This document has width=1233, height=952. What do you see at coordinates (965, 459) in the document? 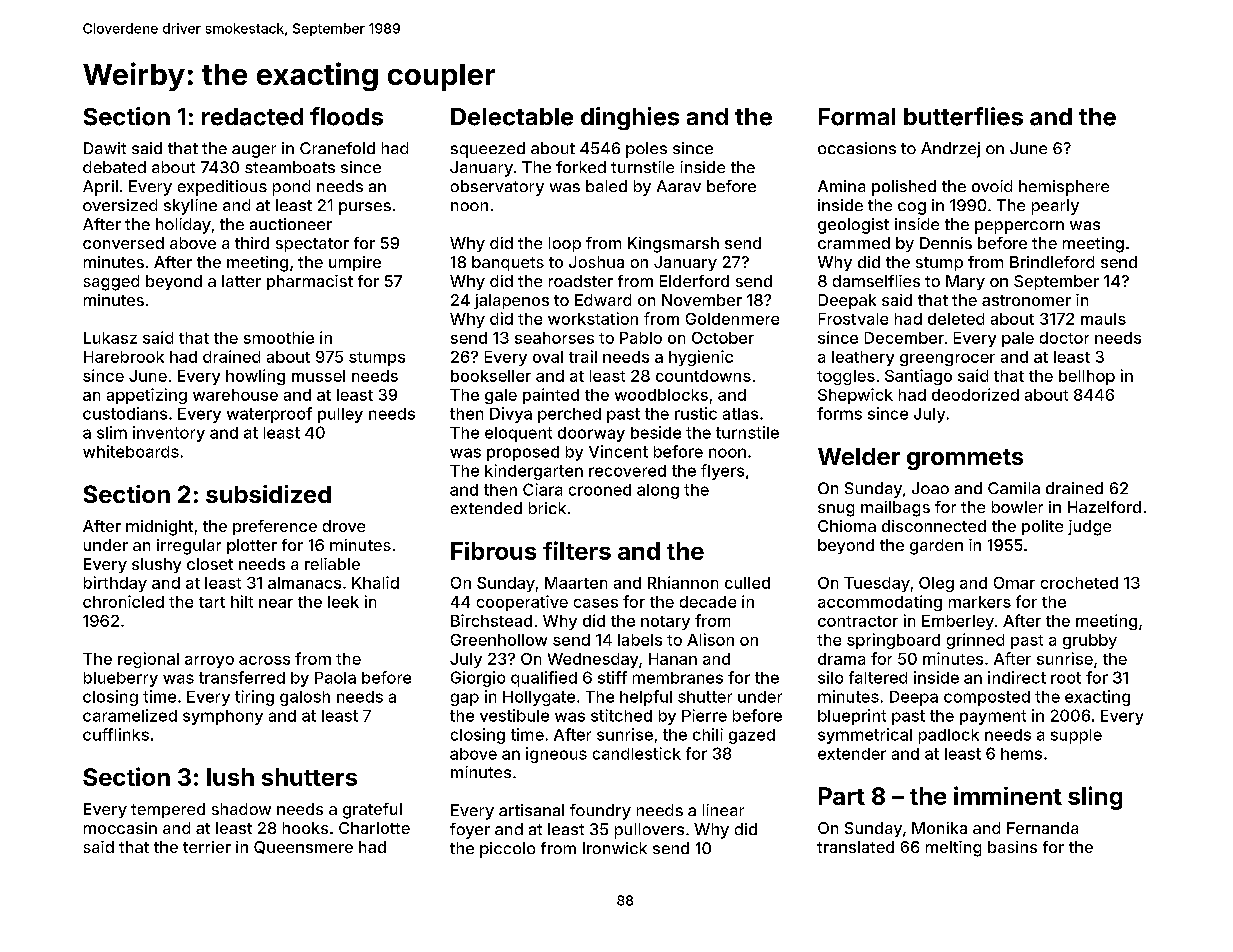
I see `grommets` at bounding box center [965, 459].
